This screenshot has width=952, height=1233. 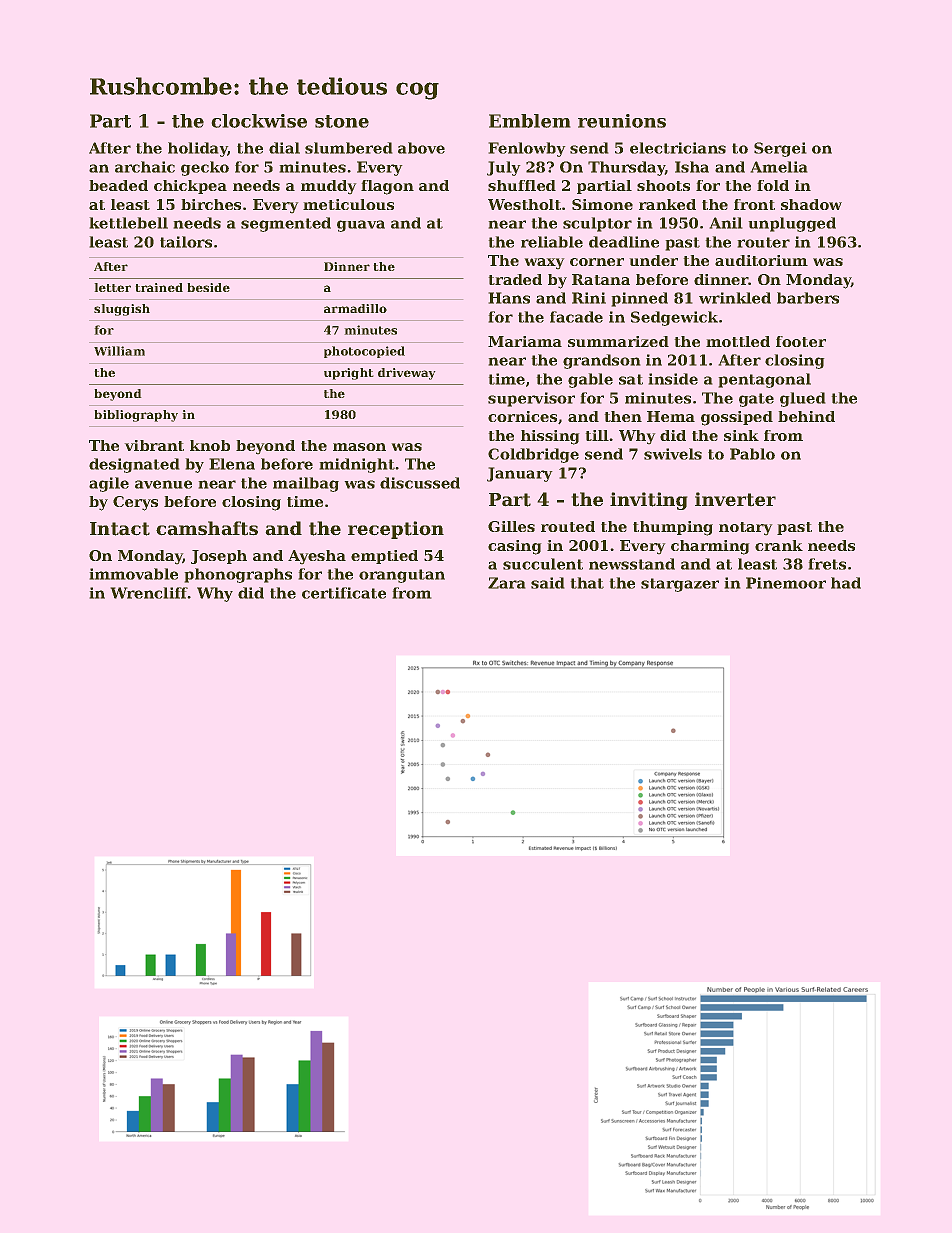 What do you see at coordinates (211, 204) in the screenshot?
I see `birches` at bounding box center [211, 204].
